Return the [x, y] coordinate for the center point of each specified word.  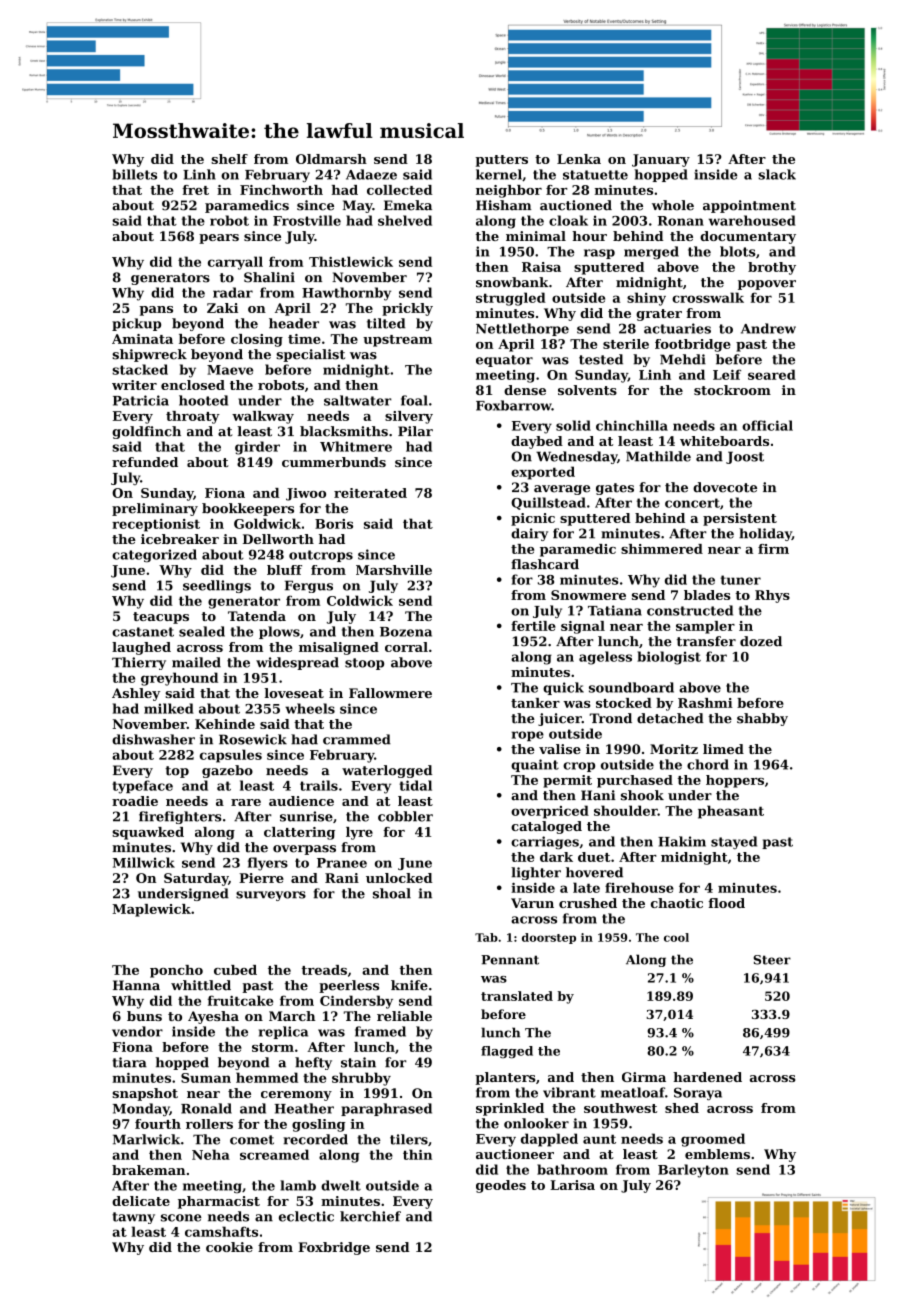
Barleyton [693, 1171]
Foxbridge [334, 1248]
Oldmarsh [331, 159]
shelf [229, 159]
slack [777, 174]
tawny [133, 1218]
